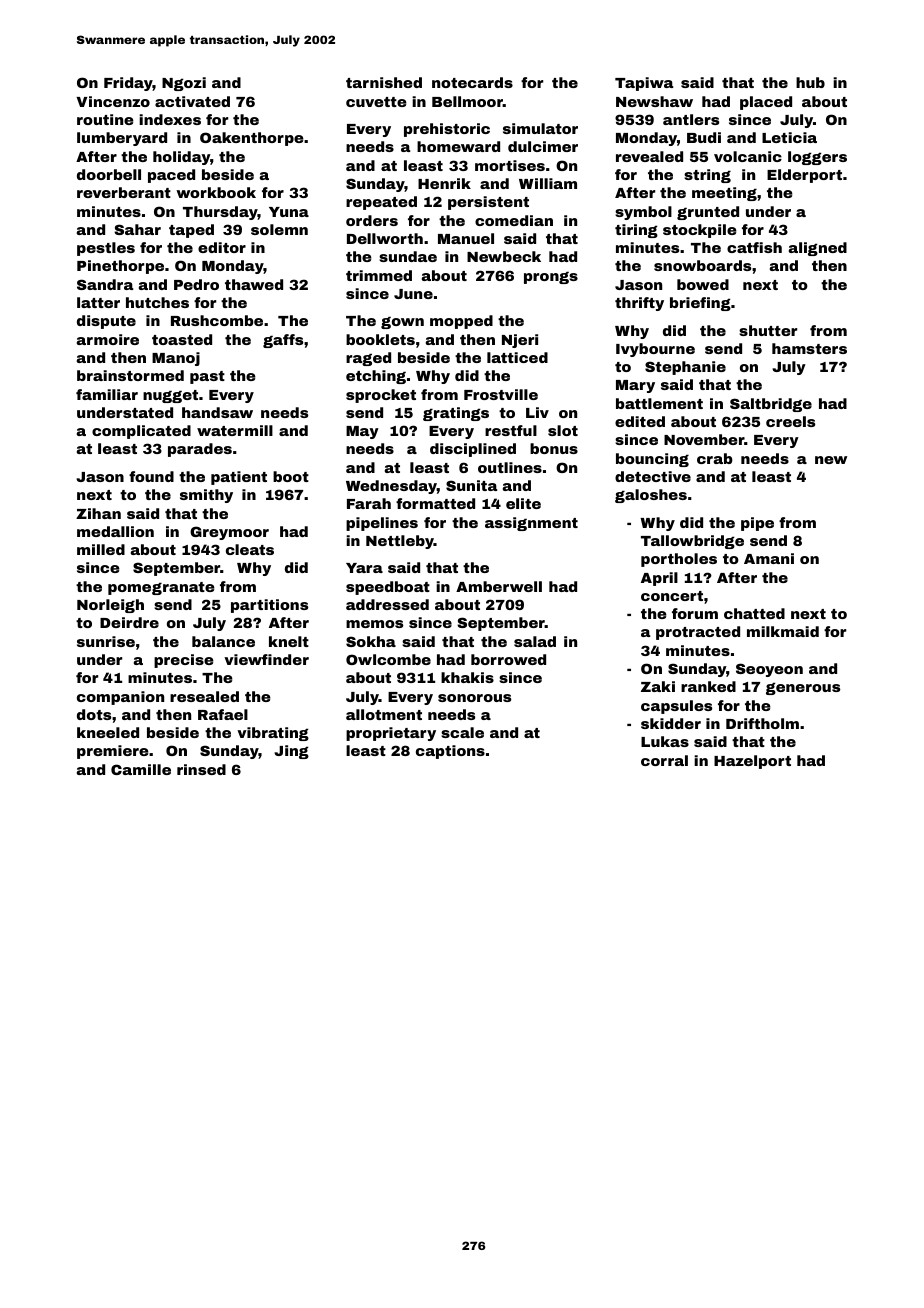  Describe the element at coordinates (201, 769) in the screenshot. I see `rinsed` at that location.
